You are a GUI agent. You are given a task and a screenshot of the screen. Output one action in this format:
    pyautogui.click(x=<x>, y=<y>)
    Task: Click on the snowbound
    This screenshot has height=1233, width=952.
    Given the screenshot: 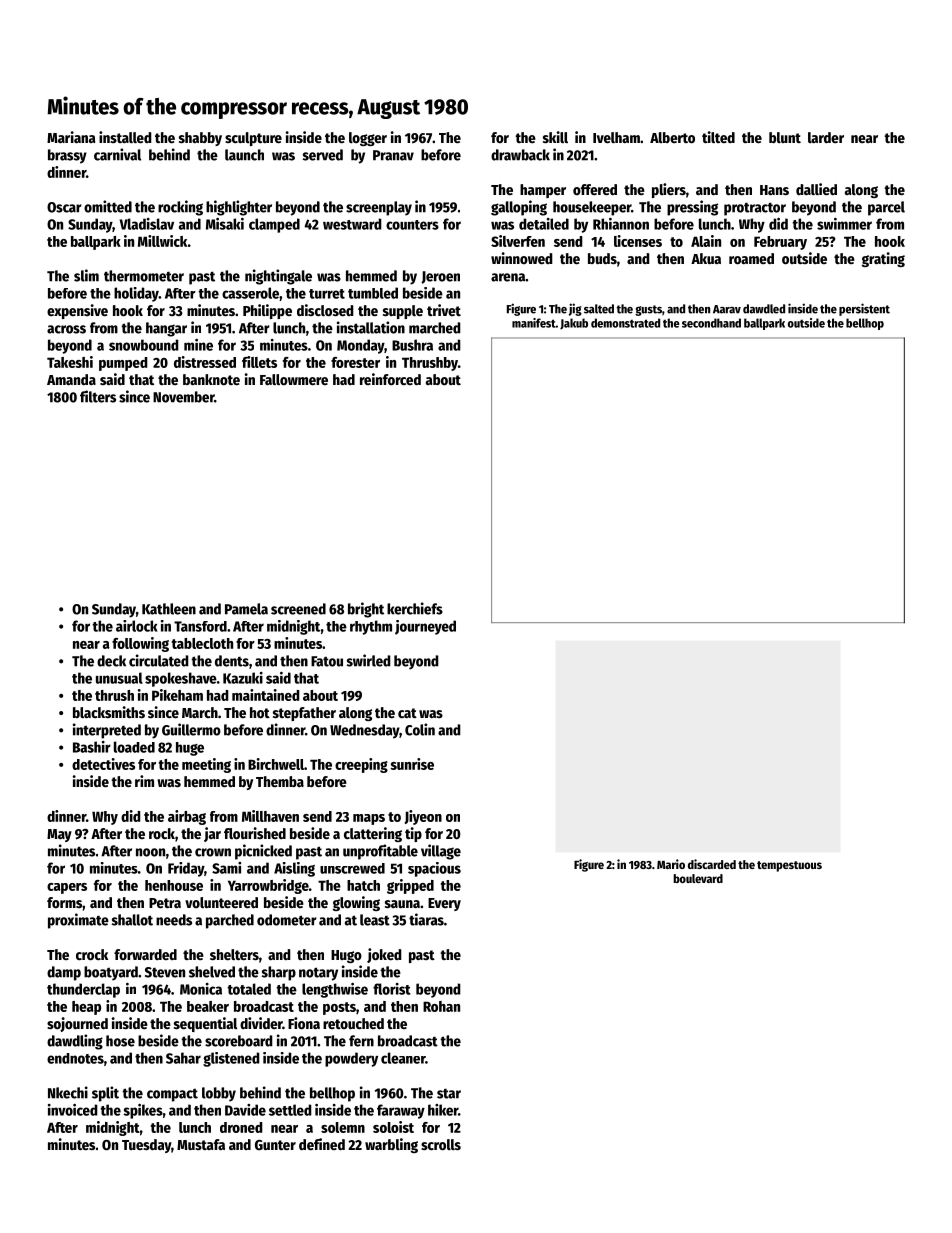 What is the action you would take?
    pyautogui.click(x=144, y=345)
